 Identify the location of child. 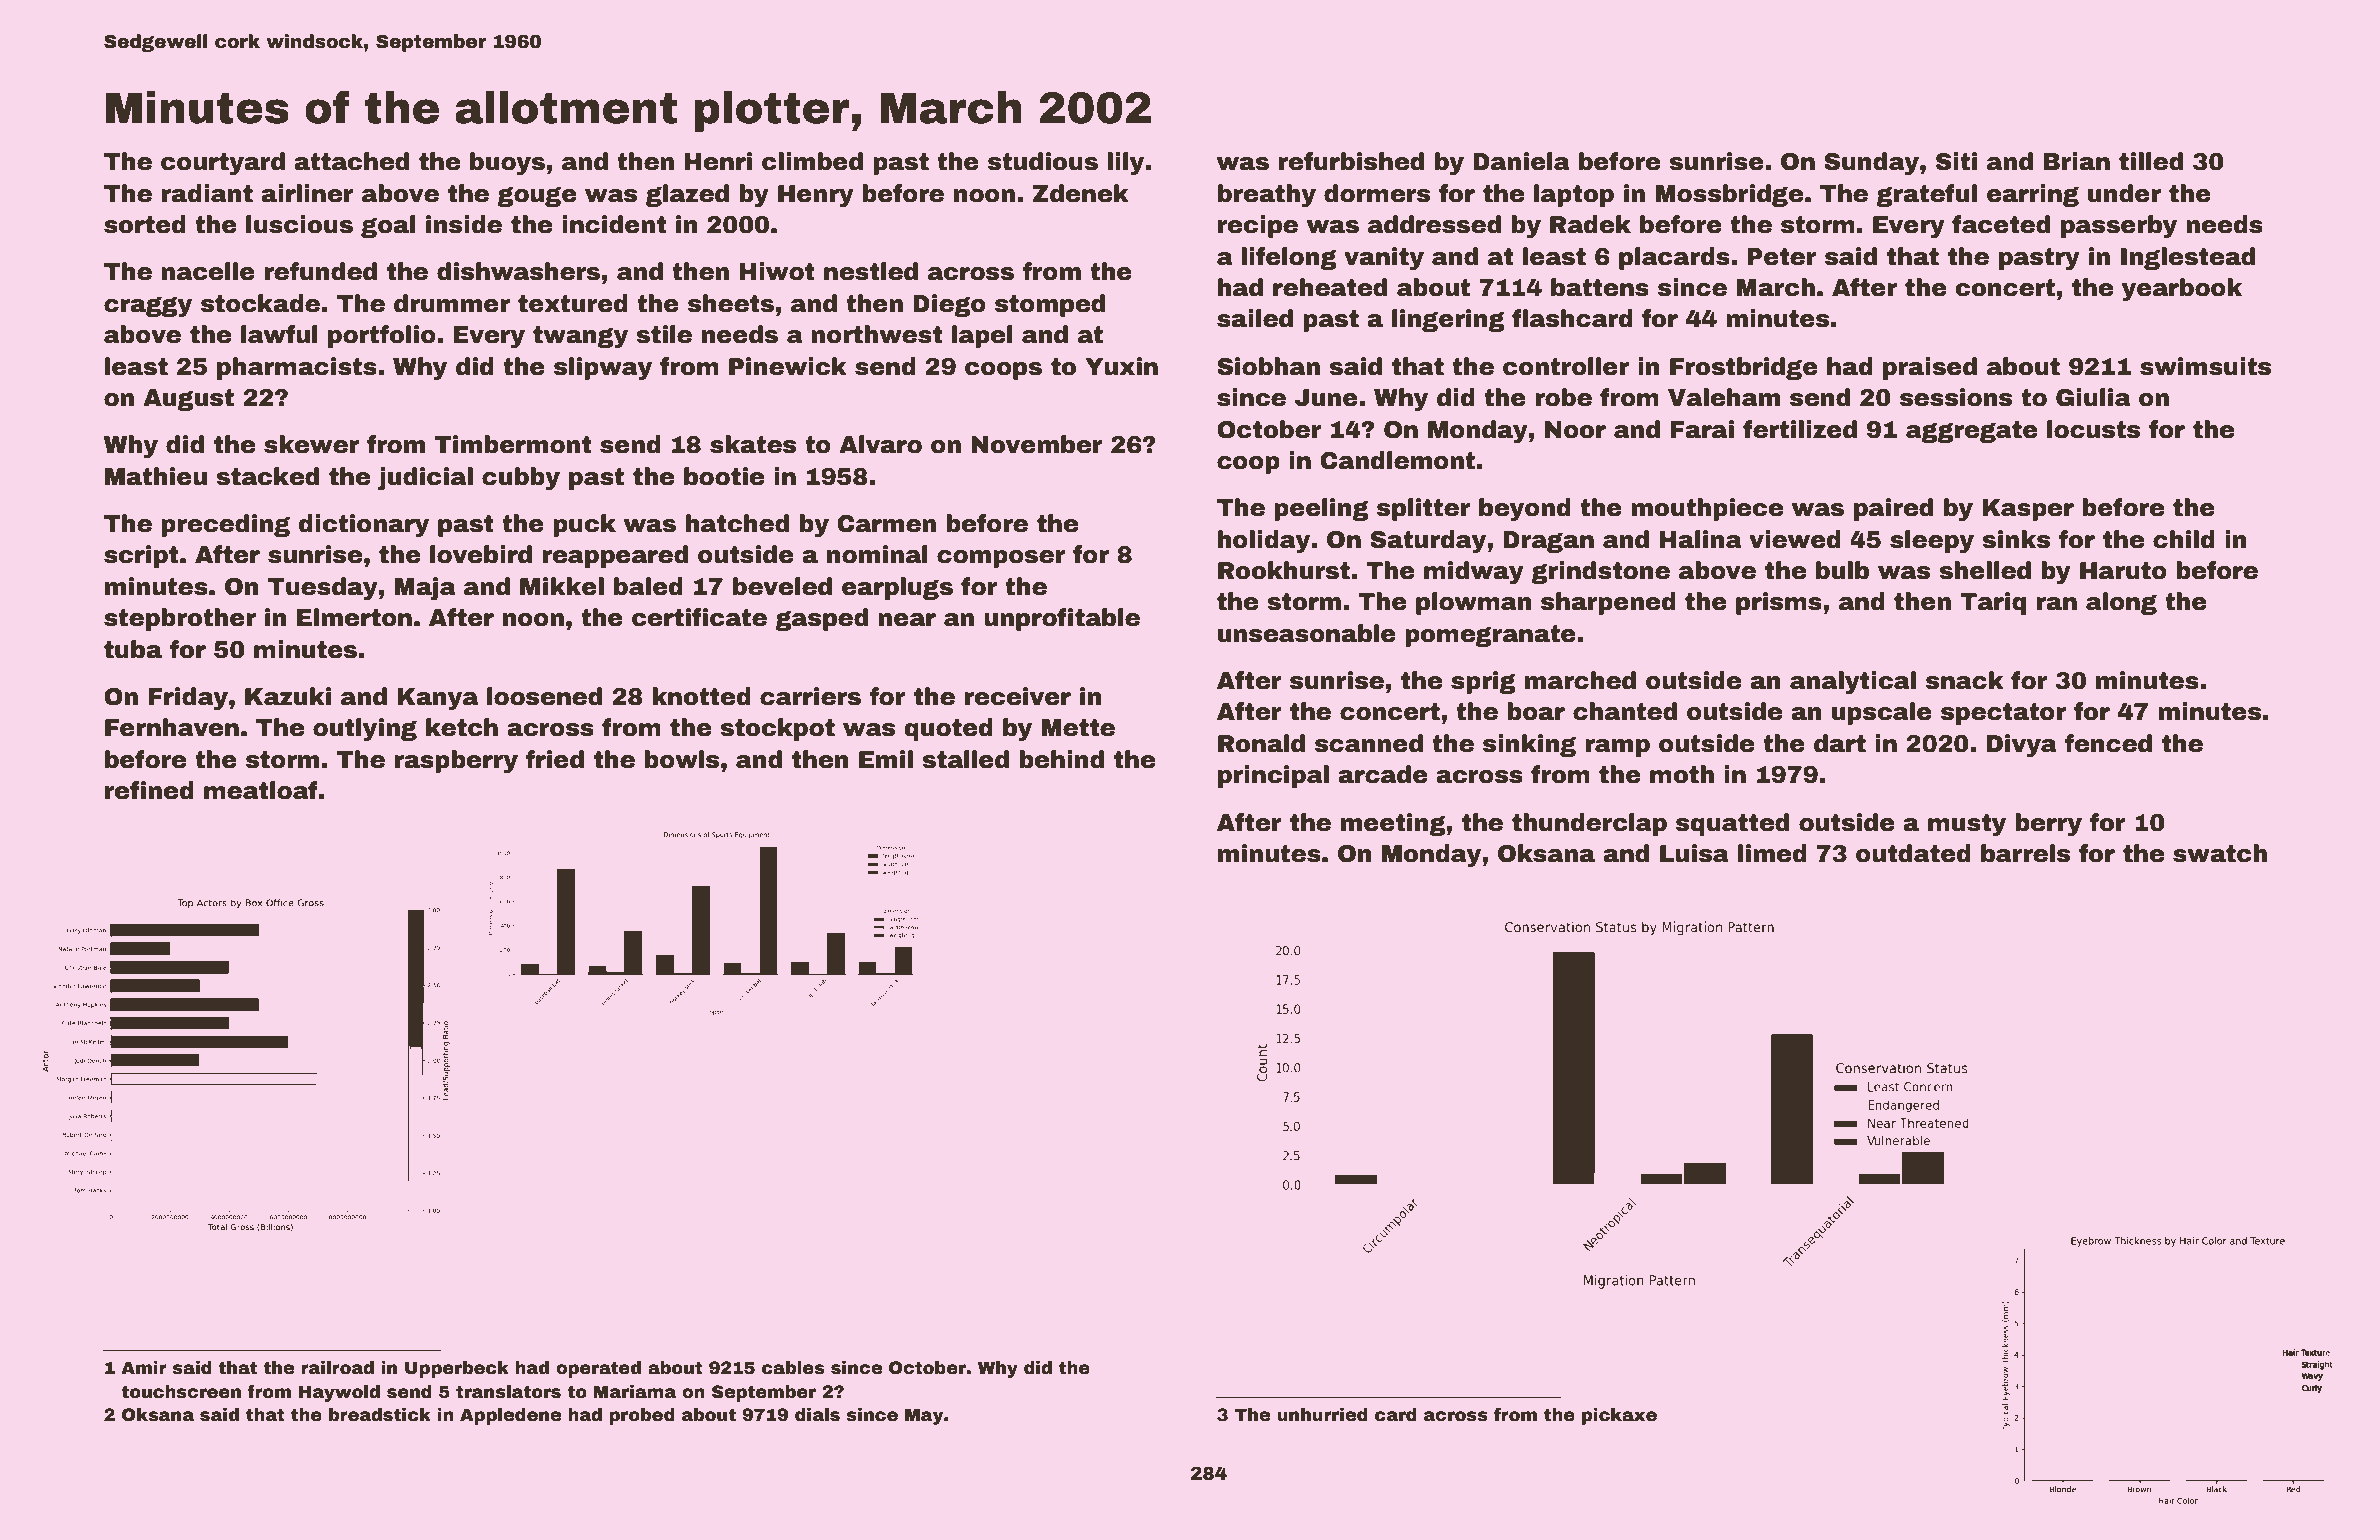
(2184, 539).
